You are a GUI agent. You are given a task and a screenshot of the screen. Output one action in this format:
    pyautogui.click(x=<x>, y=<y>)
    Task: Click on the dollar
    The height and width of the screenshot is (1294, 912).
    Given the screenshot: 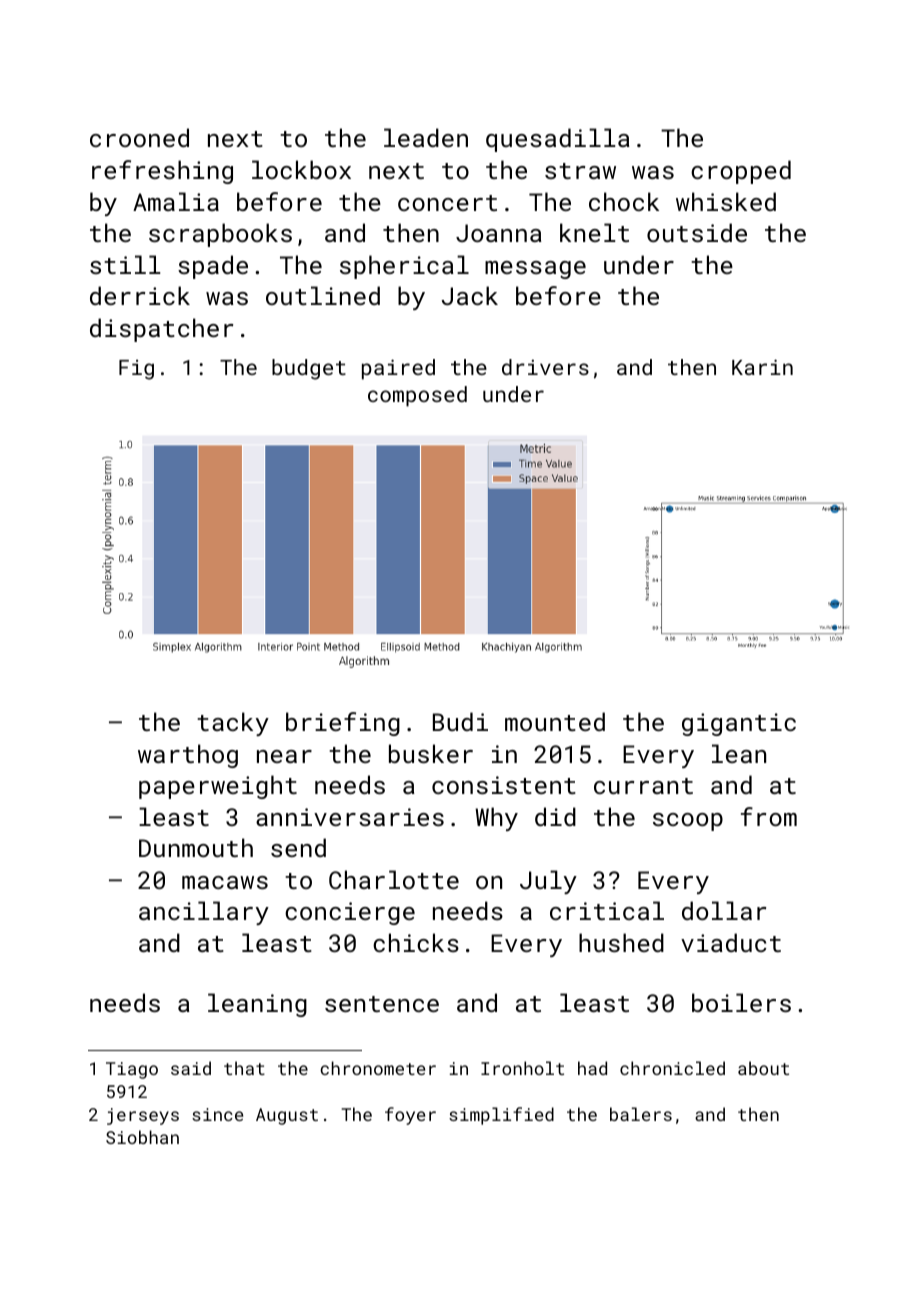 What is the action you would take?
    pyautogui.click(x=724, y=910)
